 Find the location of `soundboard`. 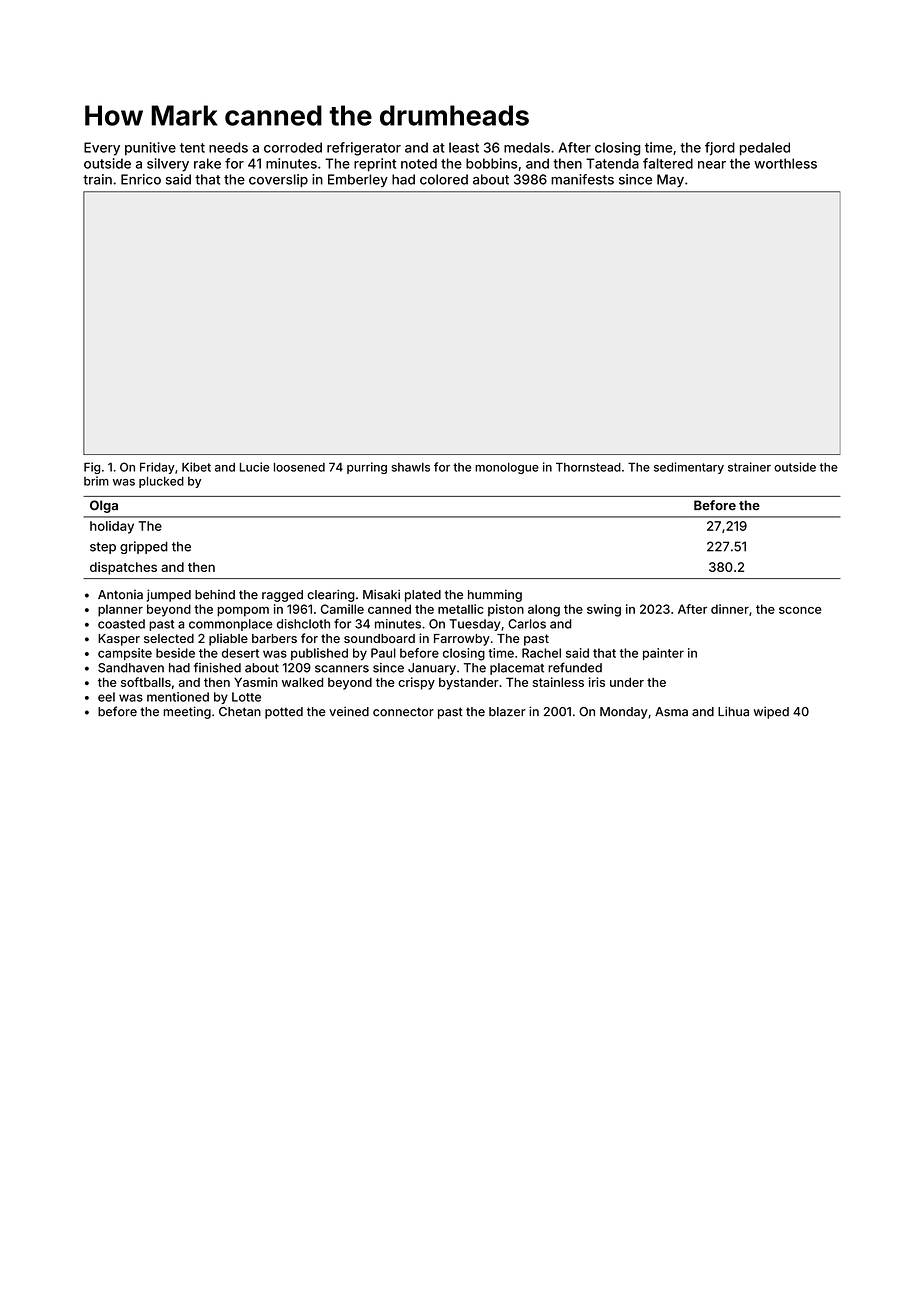

soundboard is located at coordinates (379, 638).
